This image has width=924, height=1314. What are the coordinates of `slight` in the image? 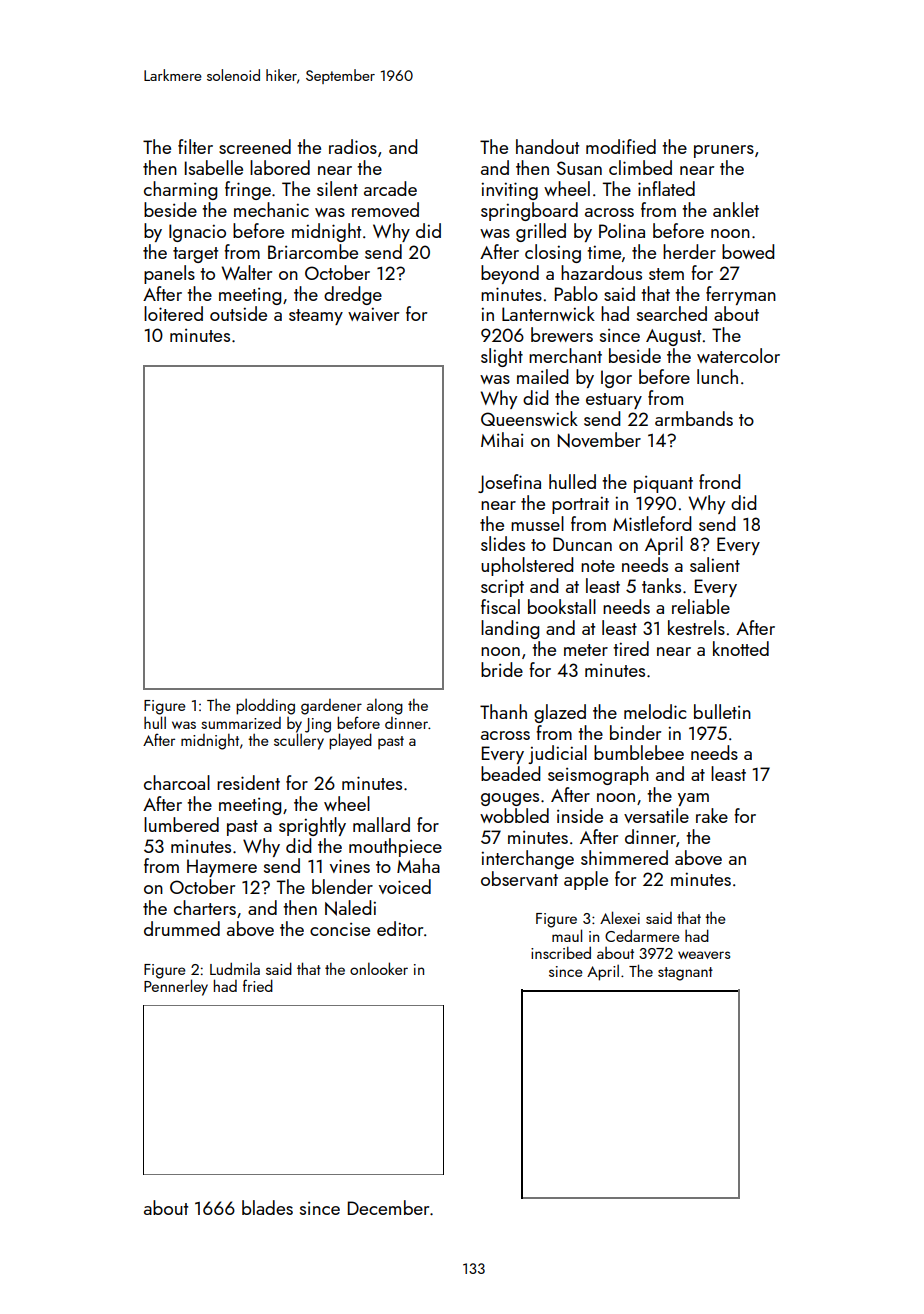 It's located at (502, 357).
